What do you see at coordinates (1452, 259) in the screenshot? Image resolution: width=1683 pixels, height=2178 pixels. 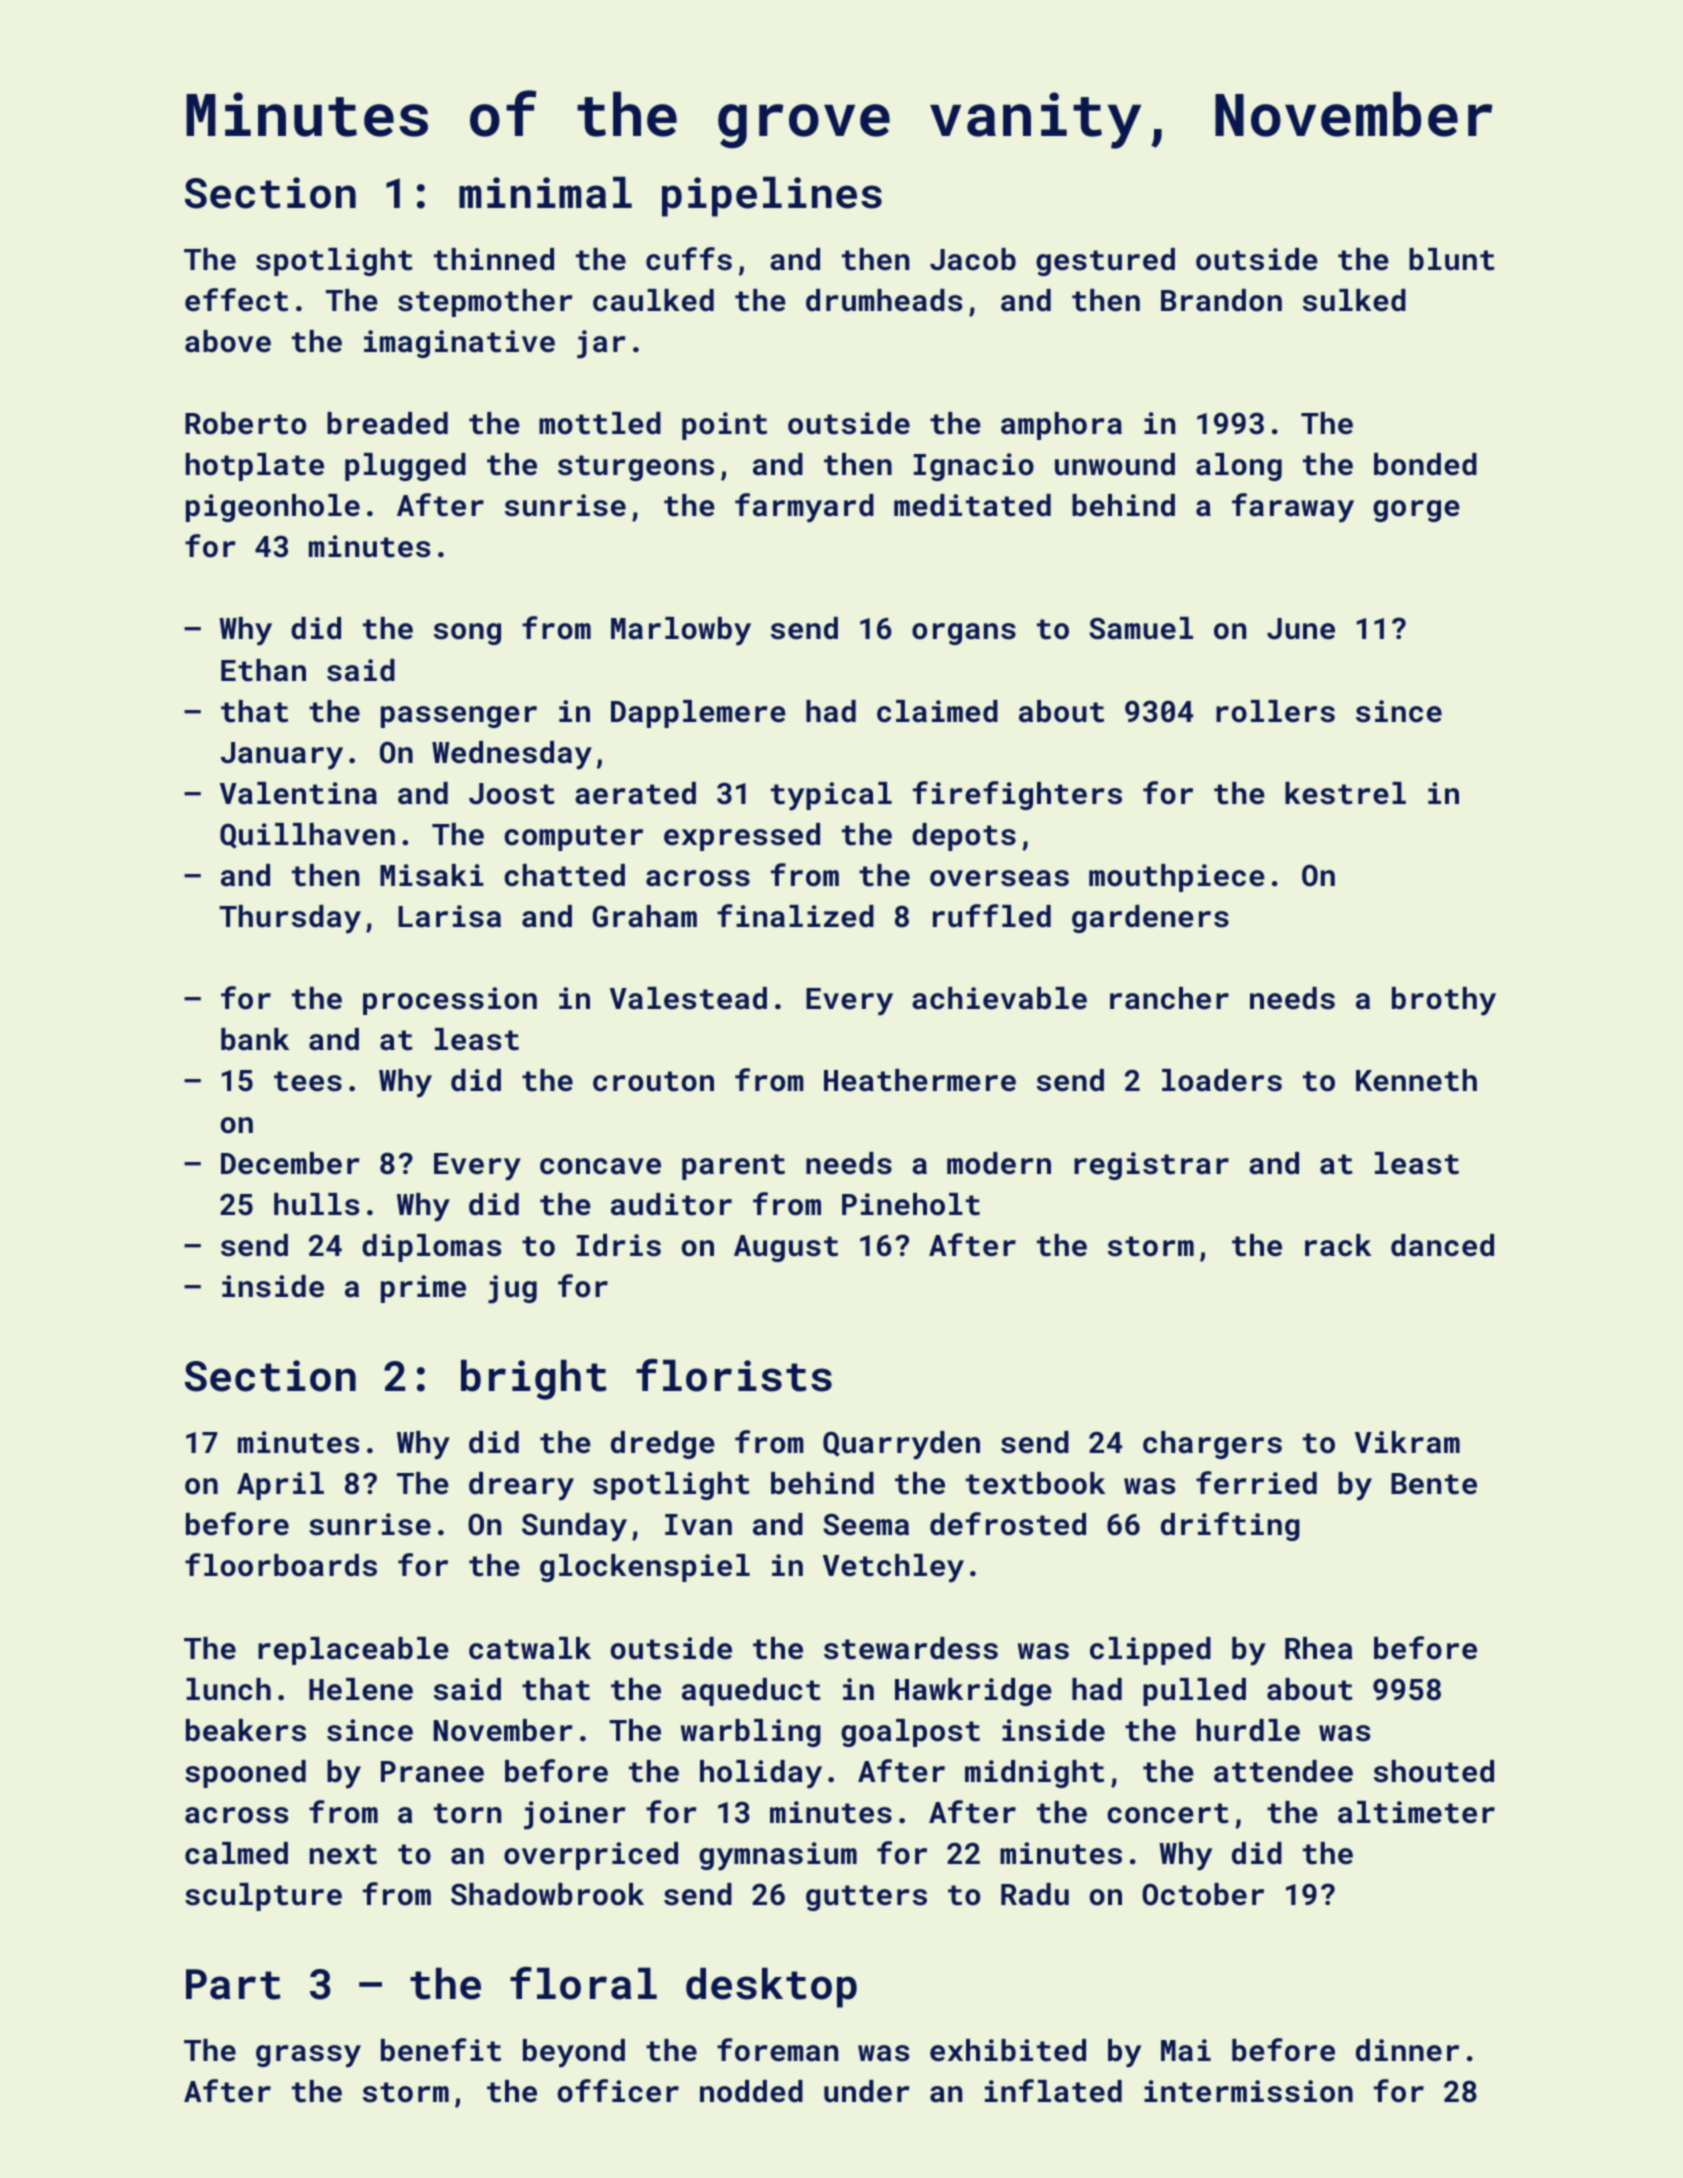 I see `blunt` at bounding box center [1452, 259].
